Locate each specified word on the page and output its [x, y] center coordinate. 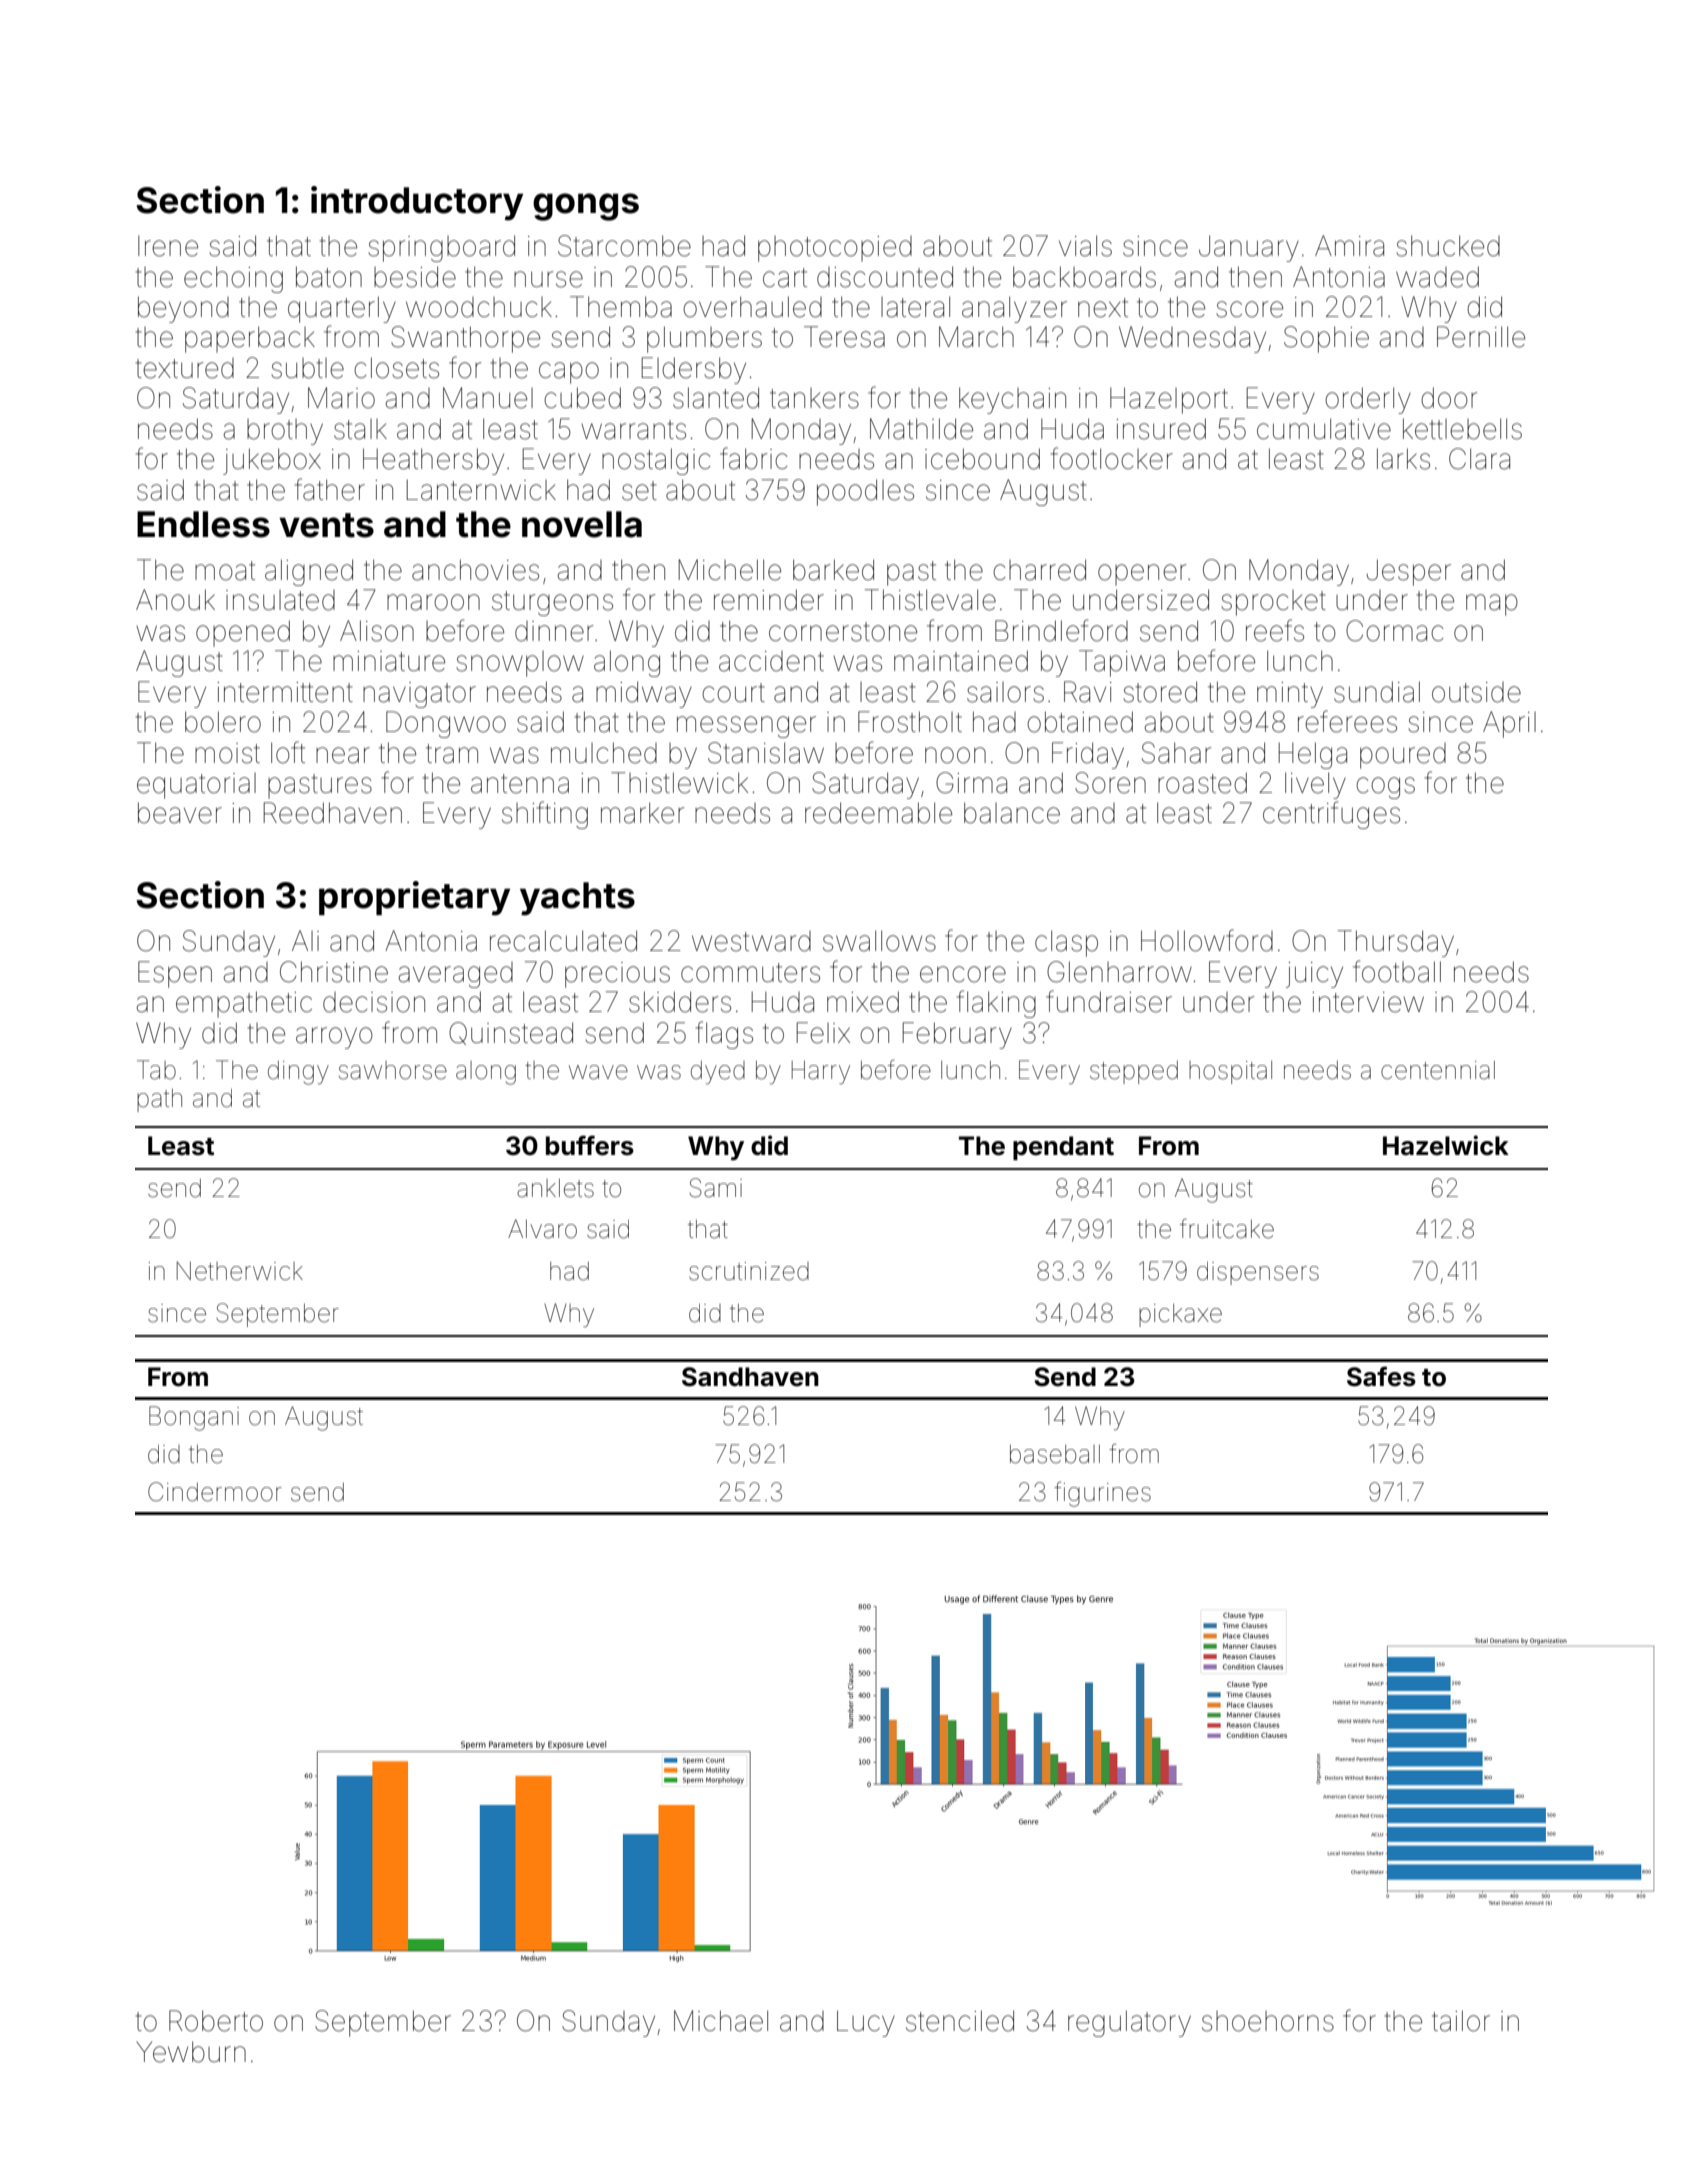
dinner [554, 631]
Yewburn [191, 2052]
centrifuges [1331, 815]
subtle [308, 368]
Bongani [194, 1418]
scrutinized [749, 1271]
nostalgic [656, 461]
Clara [1479, 459]
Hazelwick [1446, 1145]
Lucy [866, 2023]
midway [644, 694]
